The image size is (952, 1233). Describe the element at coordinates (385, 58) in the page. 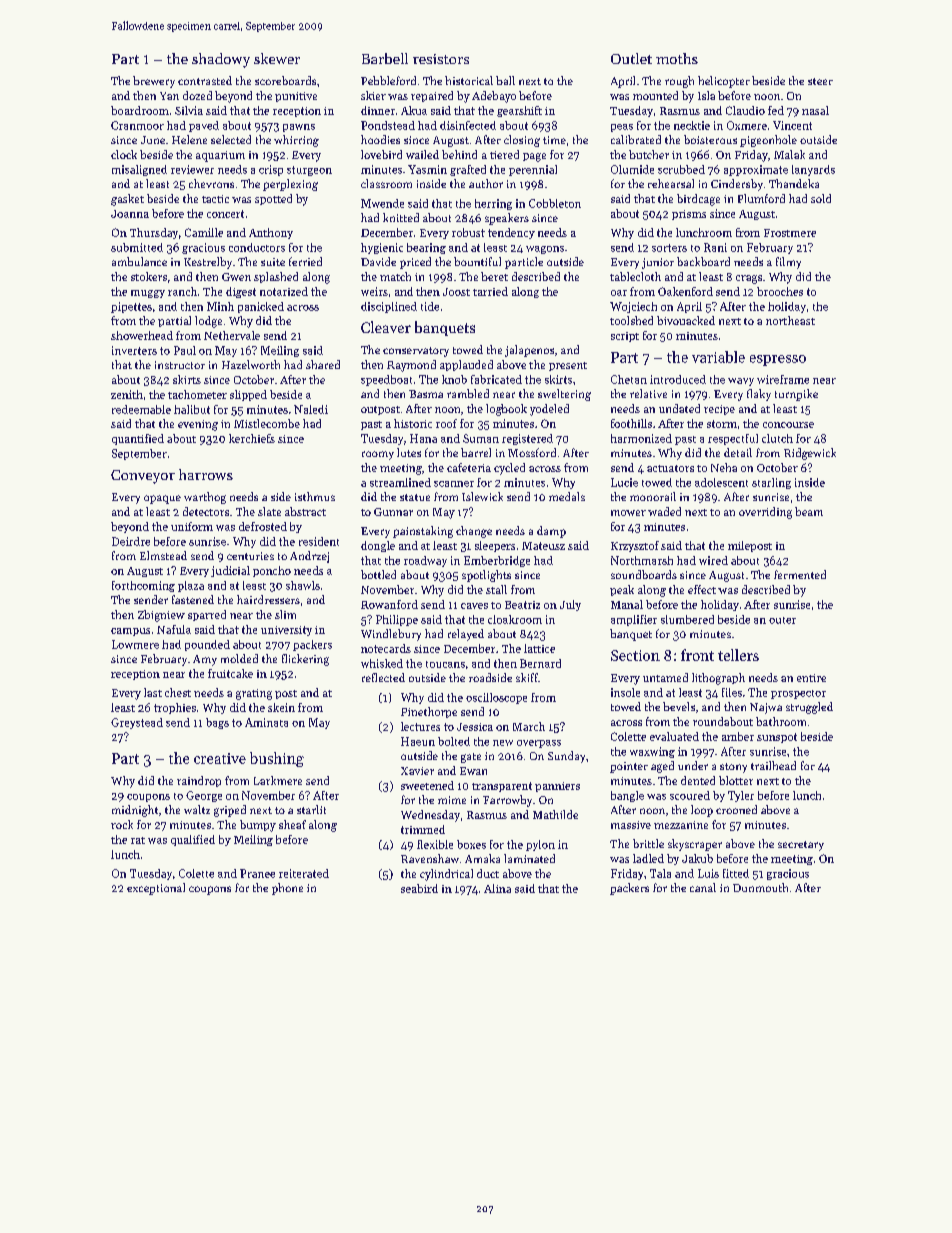

I see `Barbell` at that location.
